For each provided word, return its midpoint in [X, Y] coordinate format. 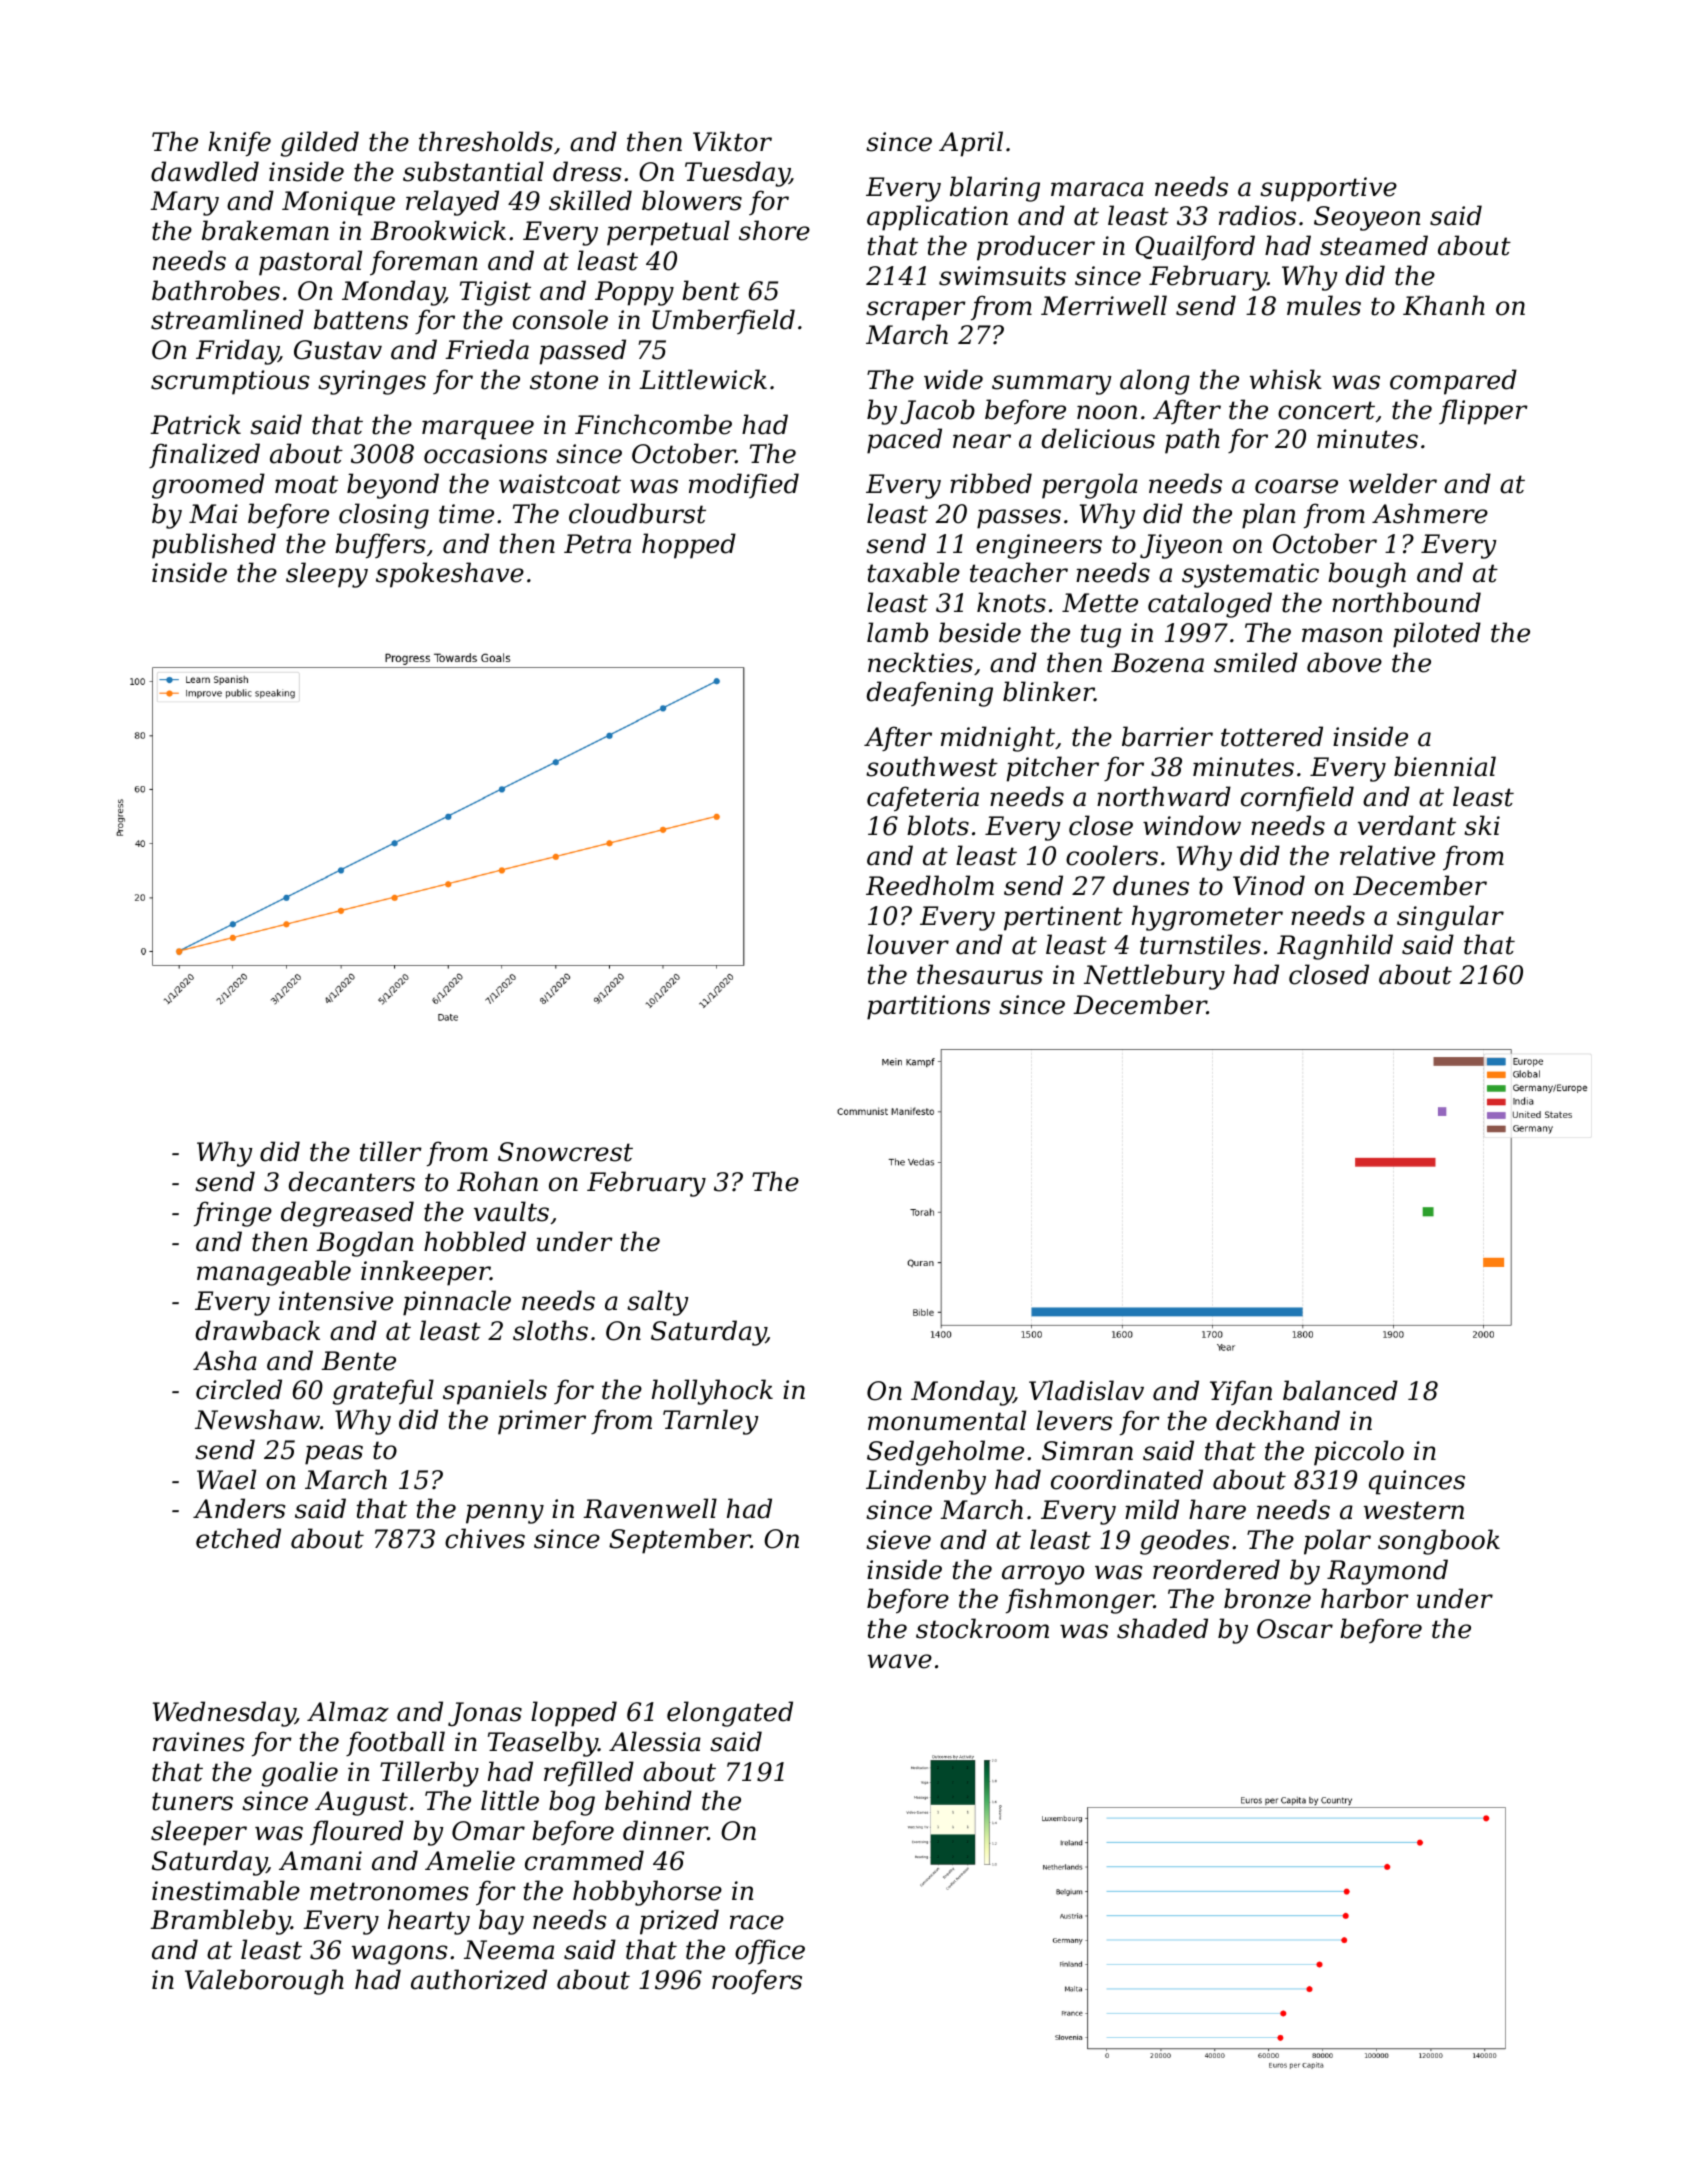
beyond [393, 486]
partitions [928, 1007]
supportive [1328, 189]
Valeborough [264, 1982]
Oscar [1295, 1629]
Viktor [732, 141]
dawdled [205, 171]
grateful [383, 1392]
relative [1387, 855]
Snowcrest [565, 1152]
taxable [914, 572]
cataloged [1210, 605]
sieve [898, 1540]
